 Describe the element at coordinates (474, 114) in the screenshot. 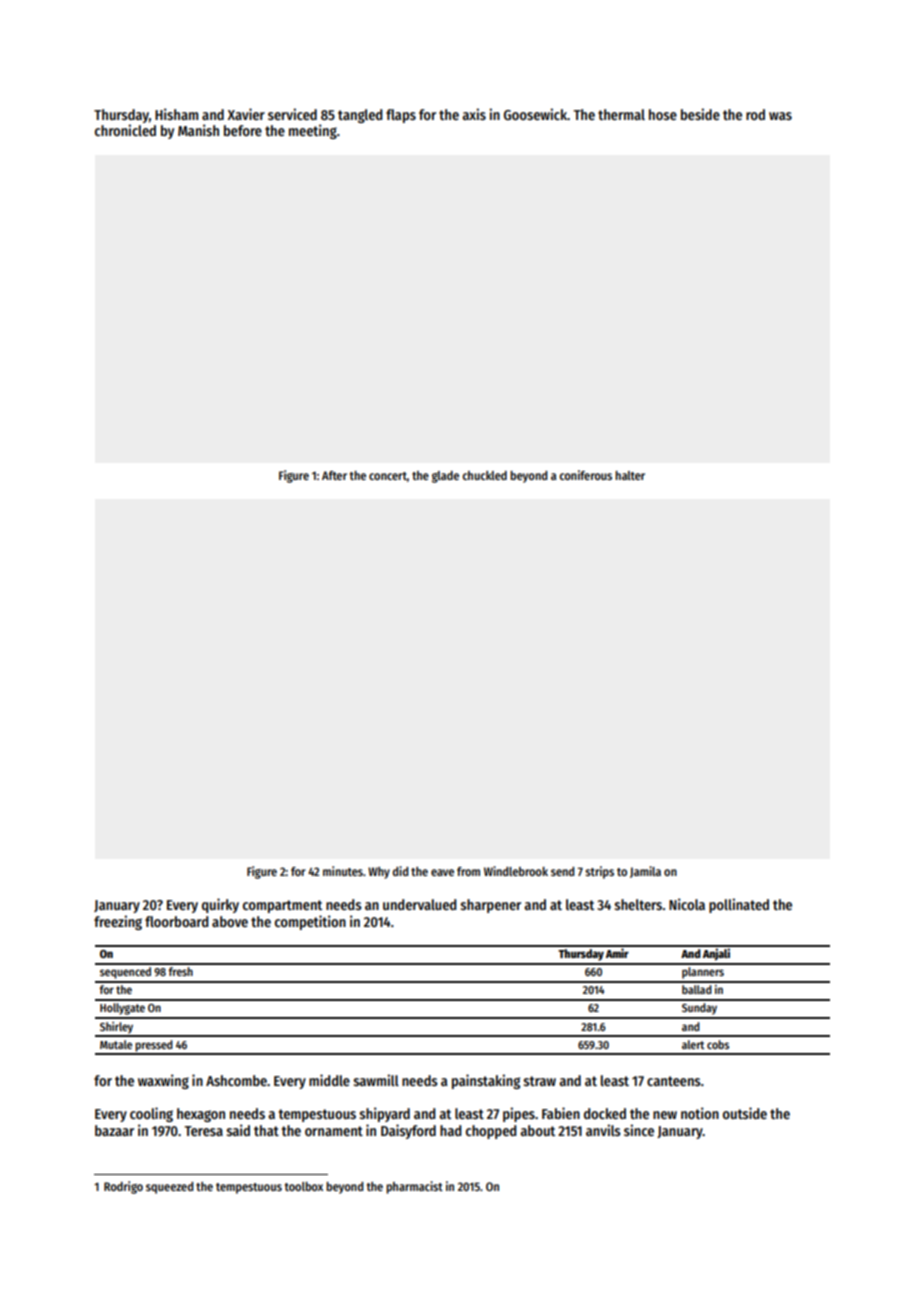

I see `axis` at that location.
